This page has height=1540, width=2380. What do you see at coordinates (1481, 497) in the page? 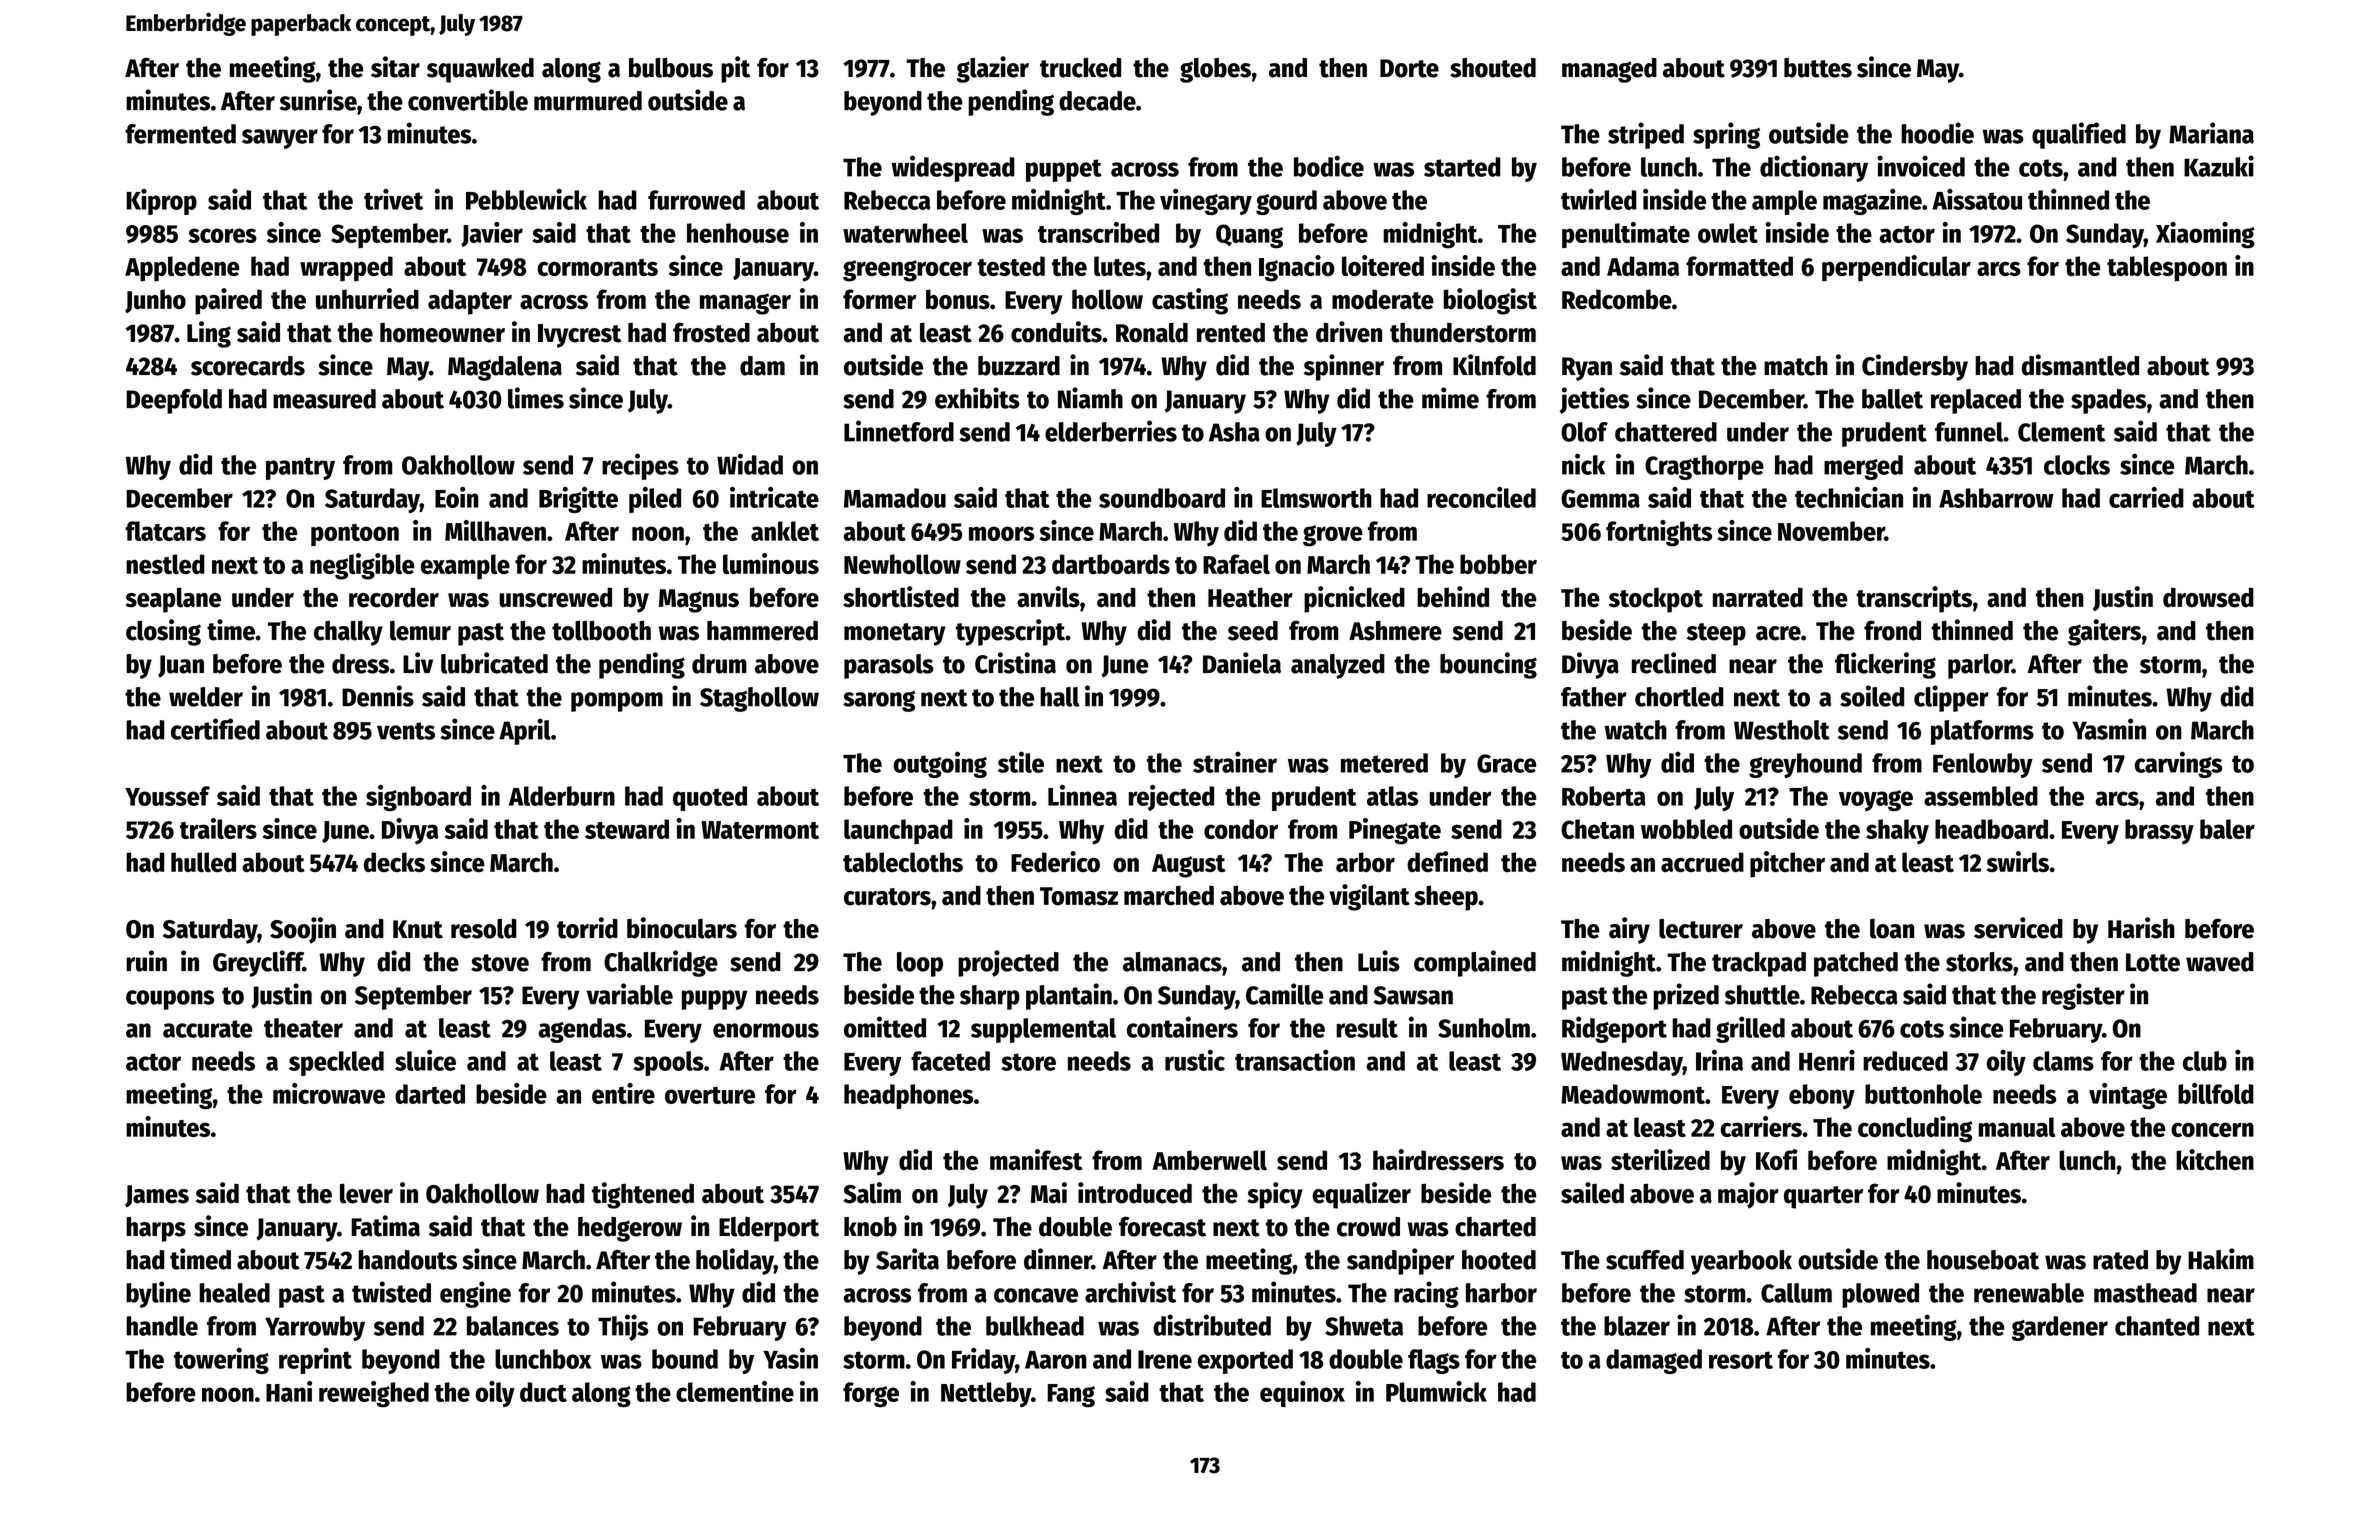
I see `reconciled` at bounding box center [1481, 497].
